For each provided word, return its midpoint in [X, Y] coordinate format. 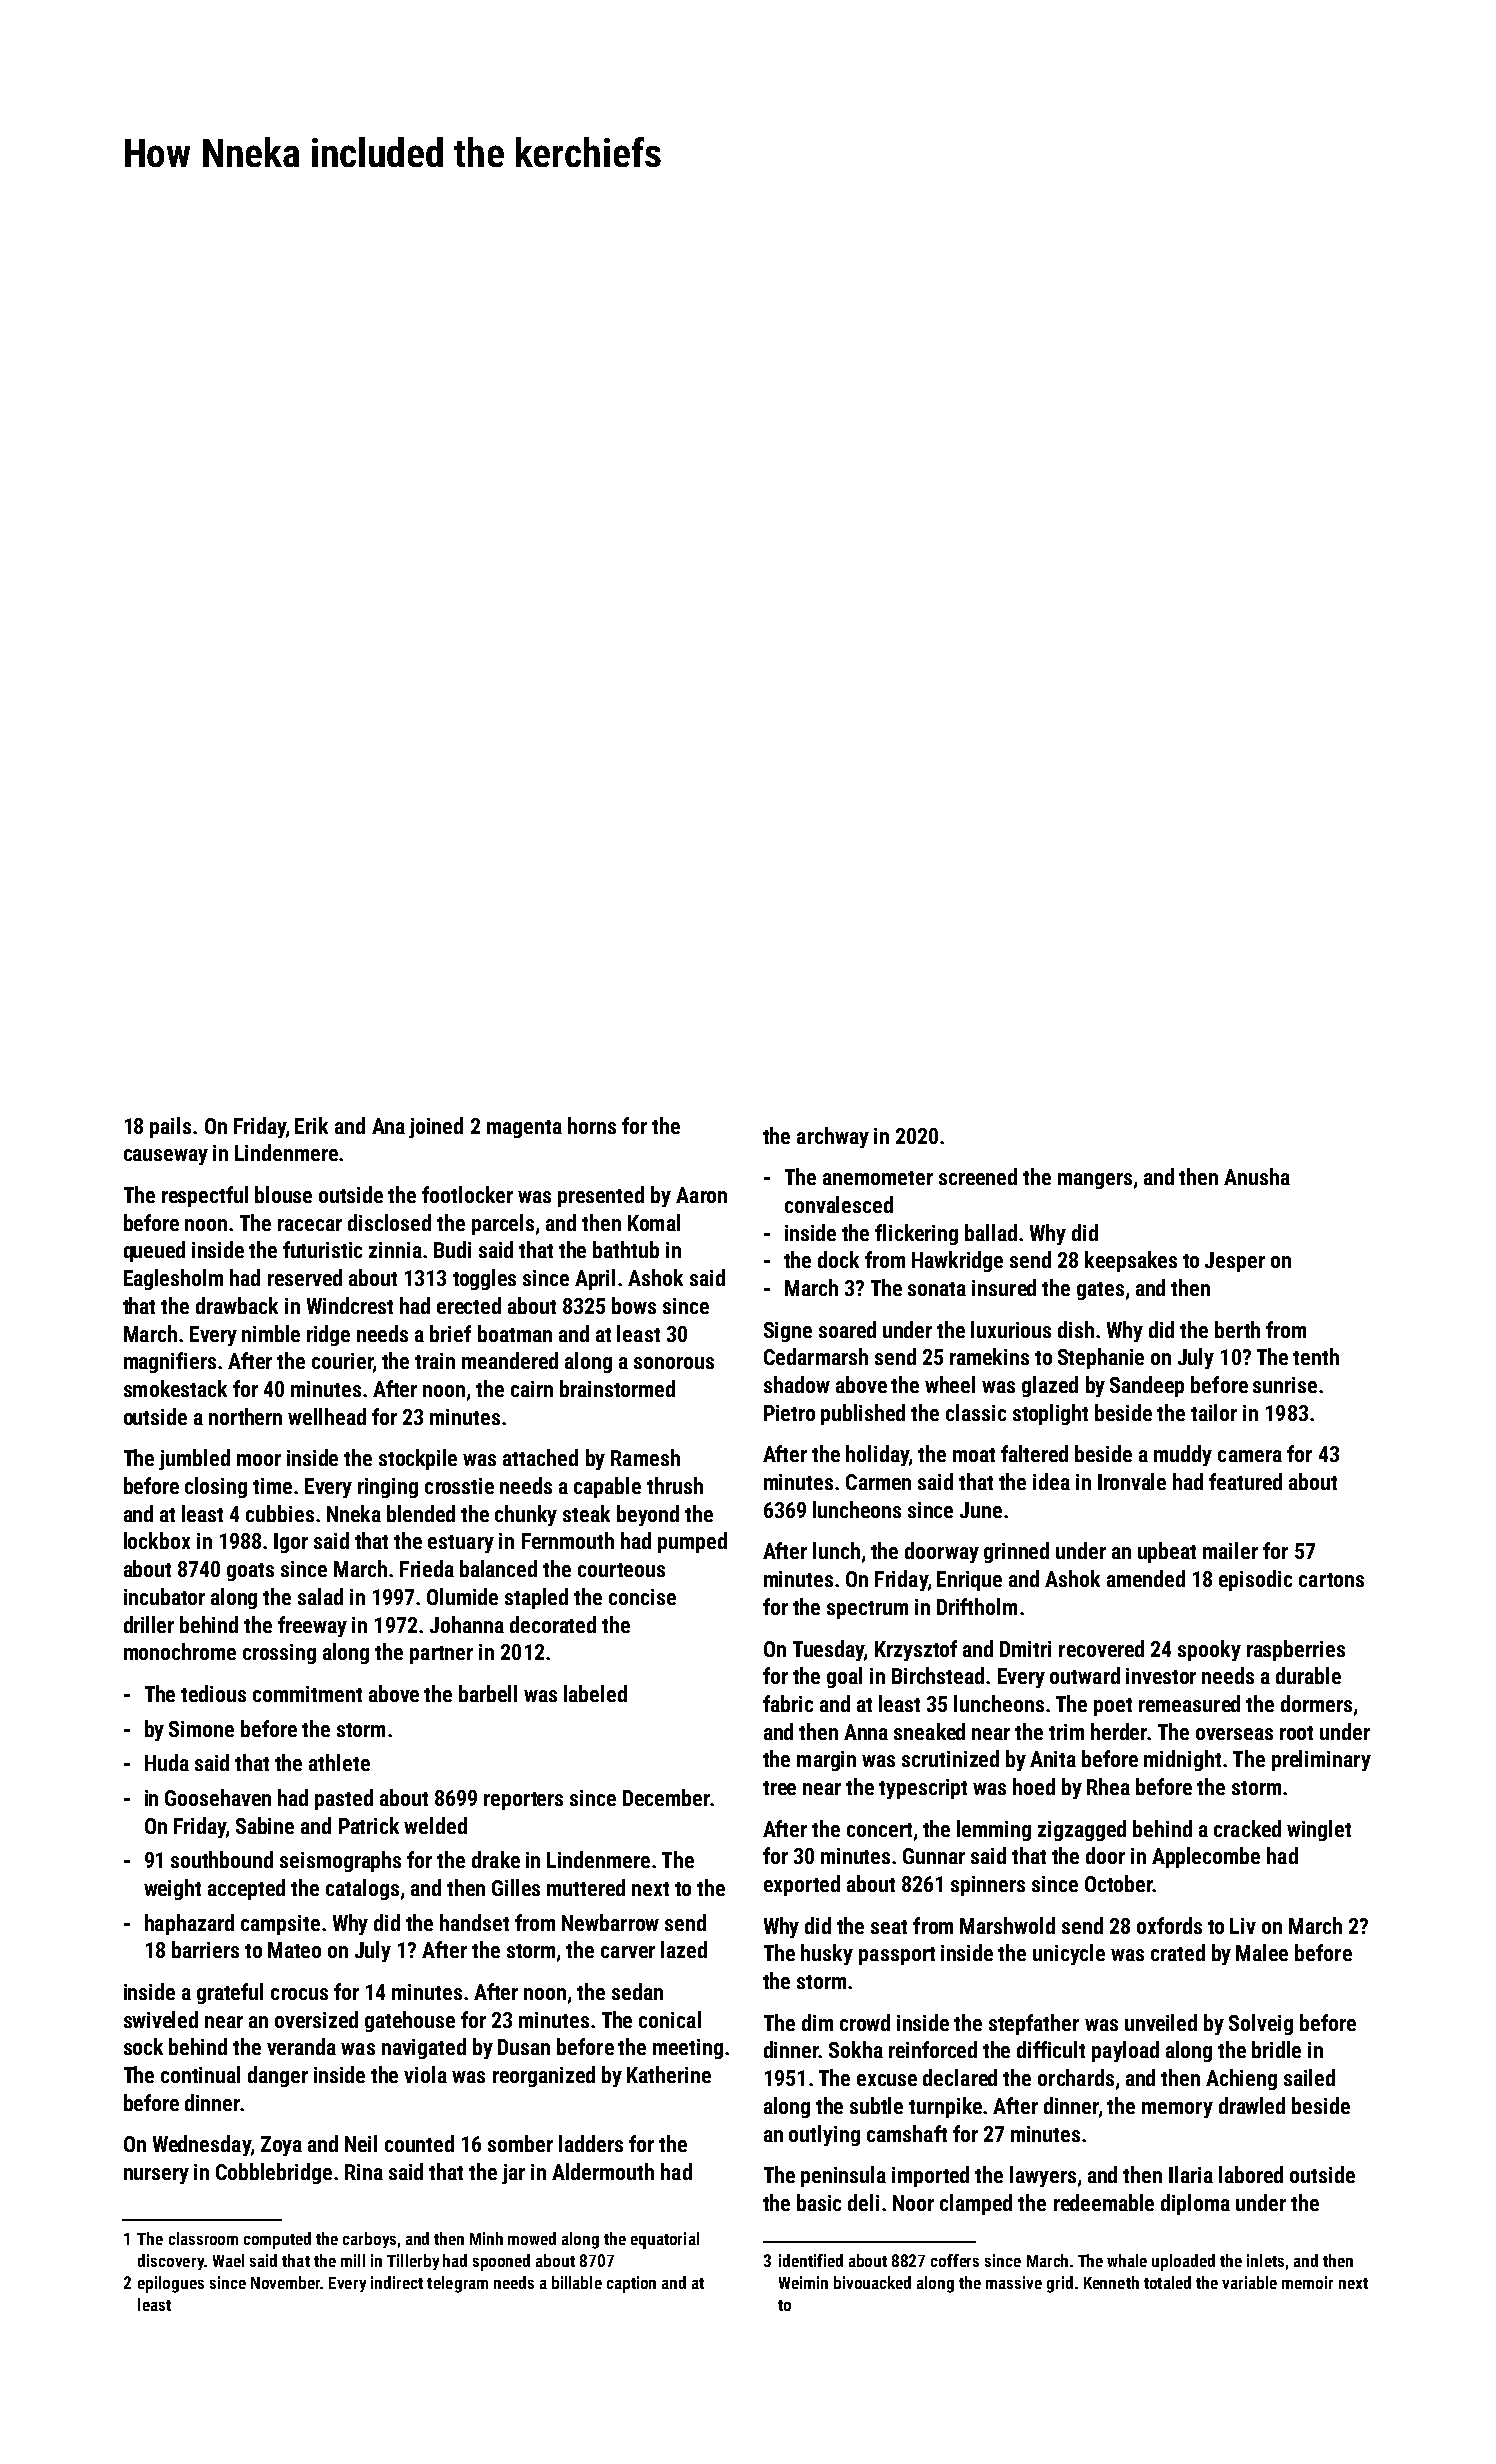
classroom [203, 2238]
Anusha [1257, 1176]
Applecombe [1206, 1857]
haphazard [189, 1924]
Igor [291, 1543]
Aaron [701, 1195]
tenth [1316, 1356]
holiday [877, 1455]
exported [802, 1885]
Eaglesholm [173, 1279]
